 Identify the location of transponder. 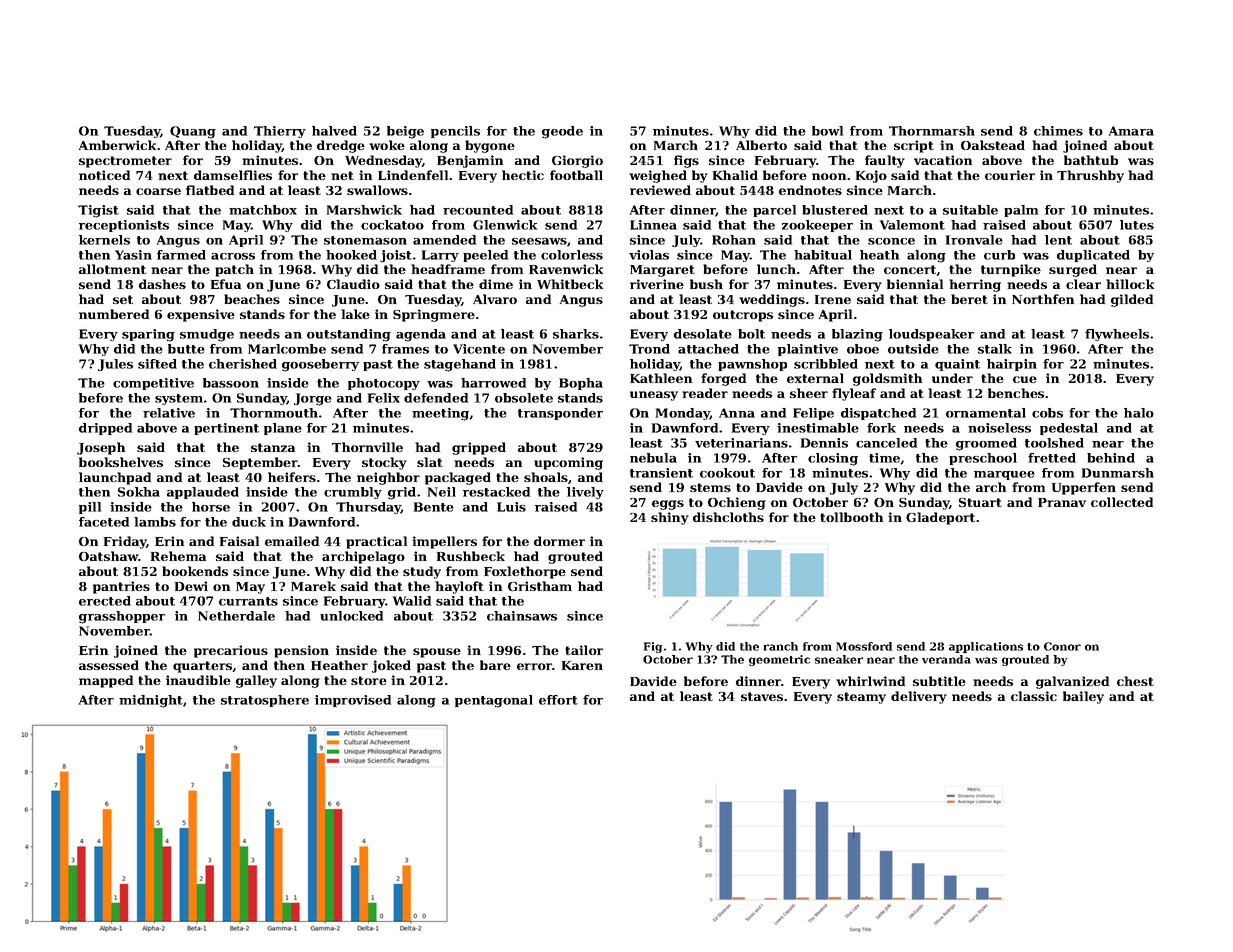
(560, 414).
